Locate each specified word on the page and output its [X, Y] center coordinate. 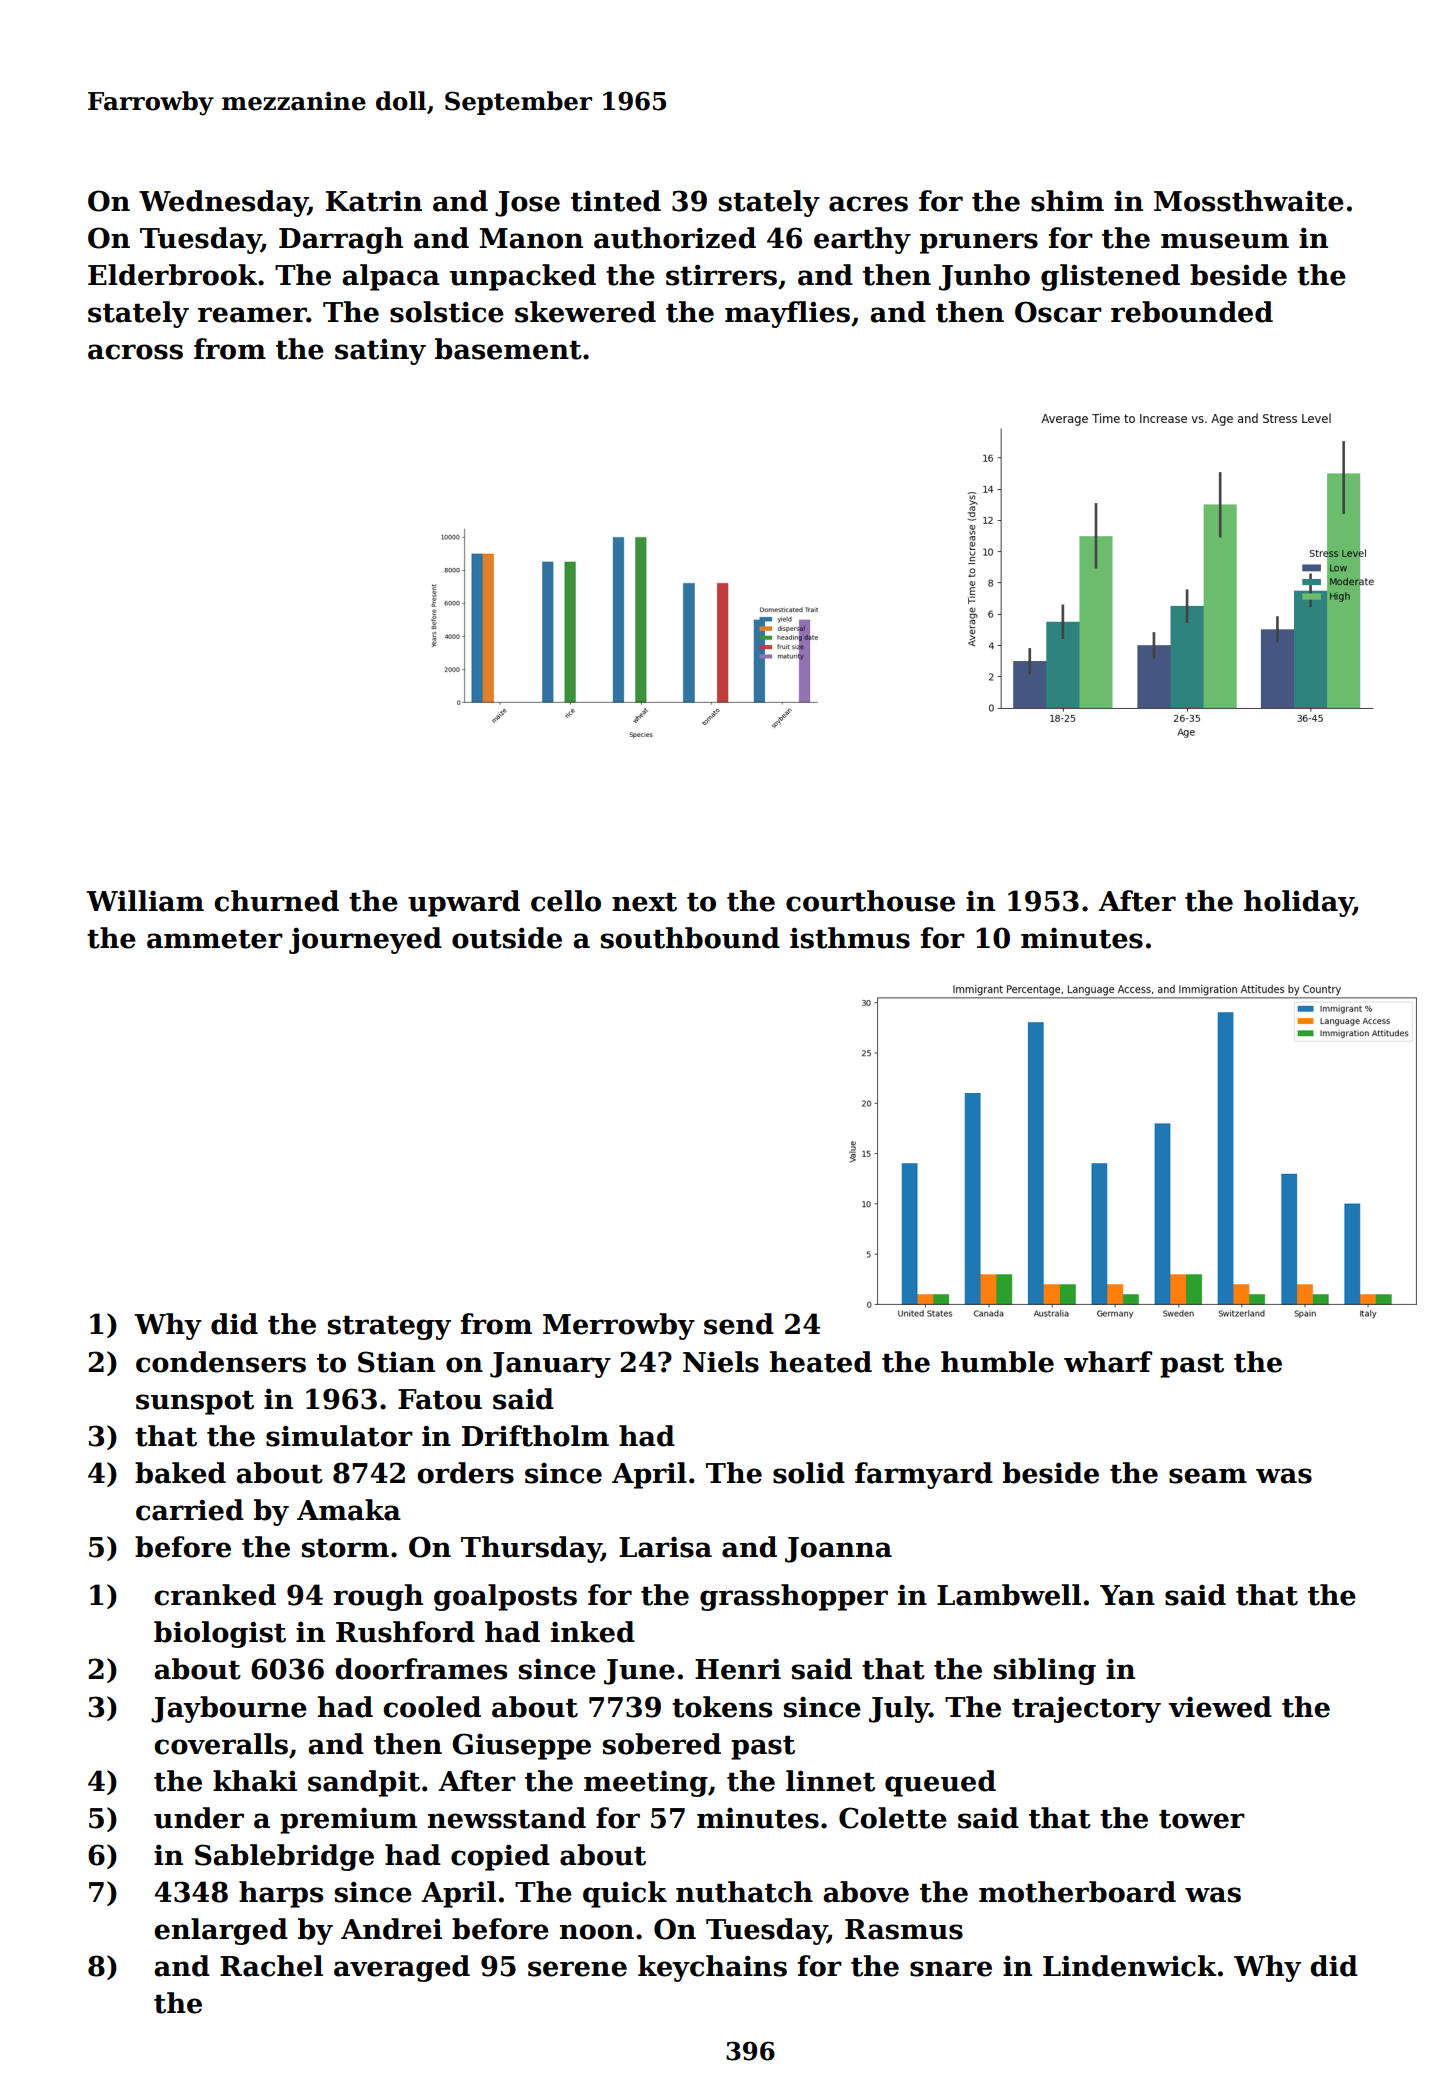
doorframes [421, 1669]
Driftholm [535, 1436]
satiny [380, 351]
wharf [1108, 1362]
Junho [984, 277]
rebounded [1192, 312]
